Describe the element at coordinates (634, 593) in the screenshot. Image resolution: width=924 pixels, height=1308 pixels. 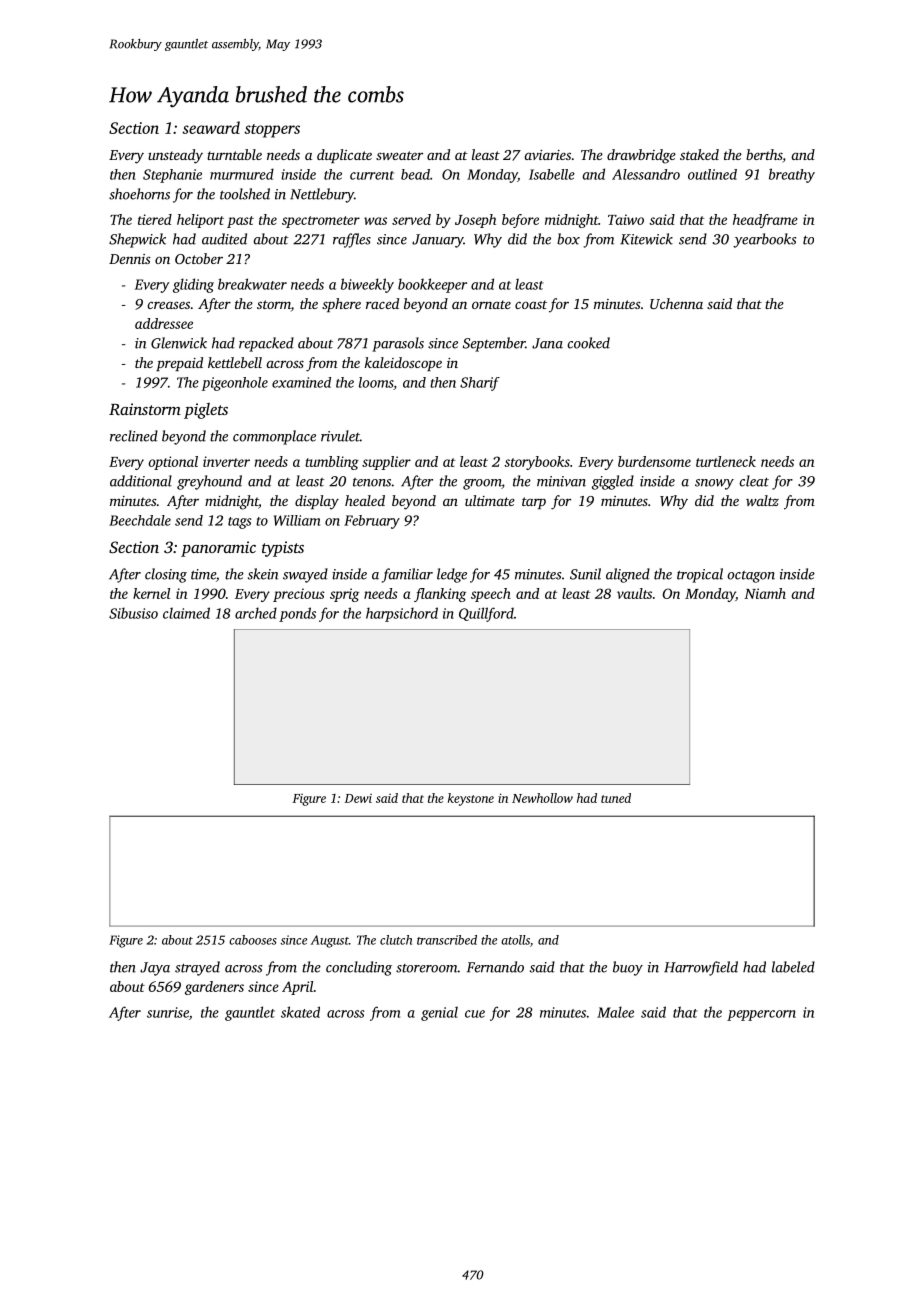
I see `vaults` at that location.
